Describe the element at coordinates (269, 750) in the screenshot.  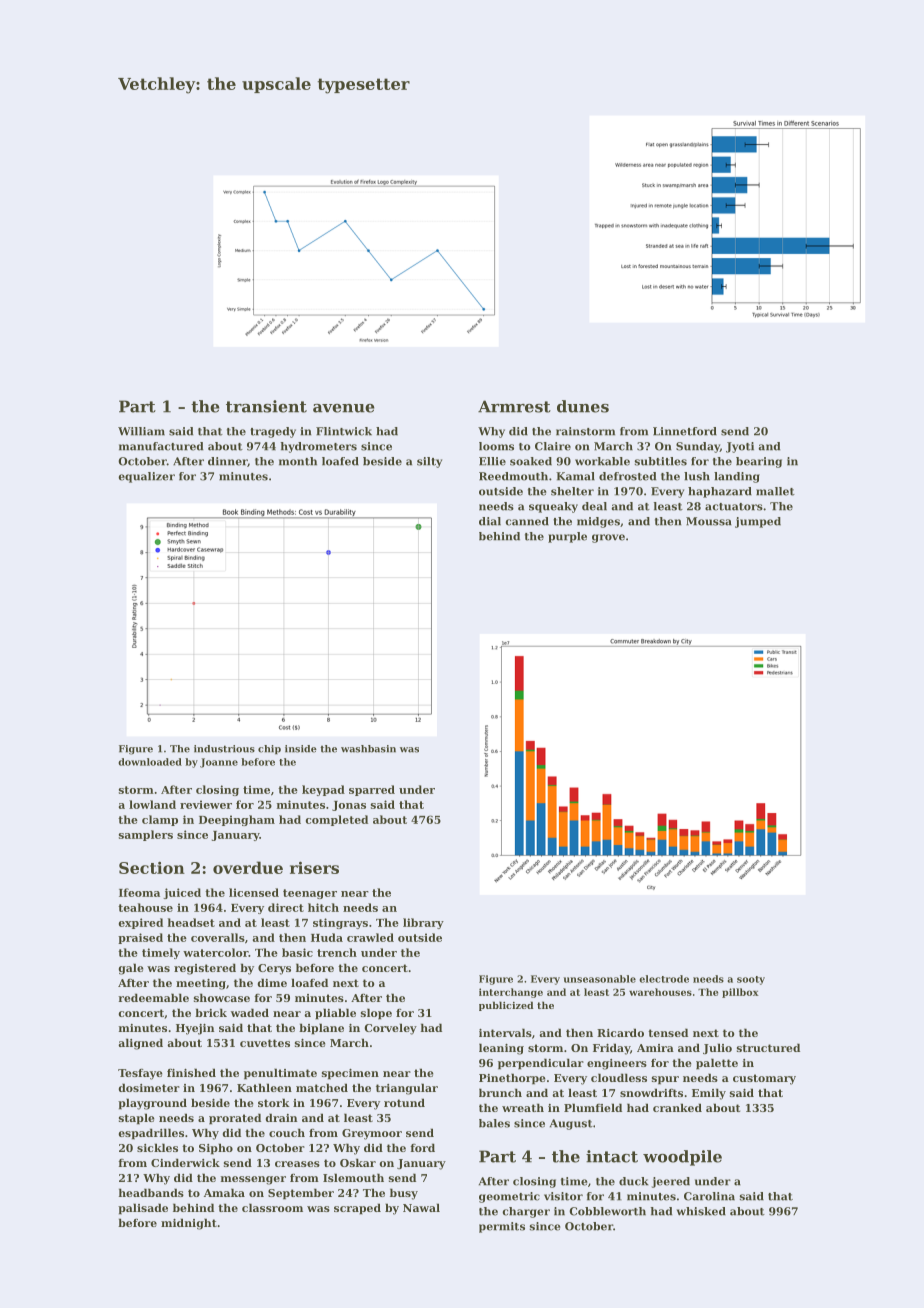
I see `chip` at that location.
